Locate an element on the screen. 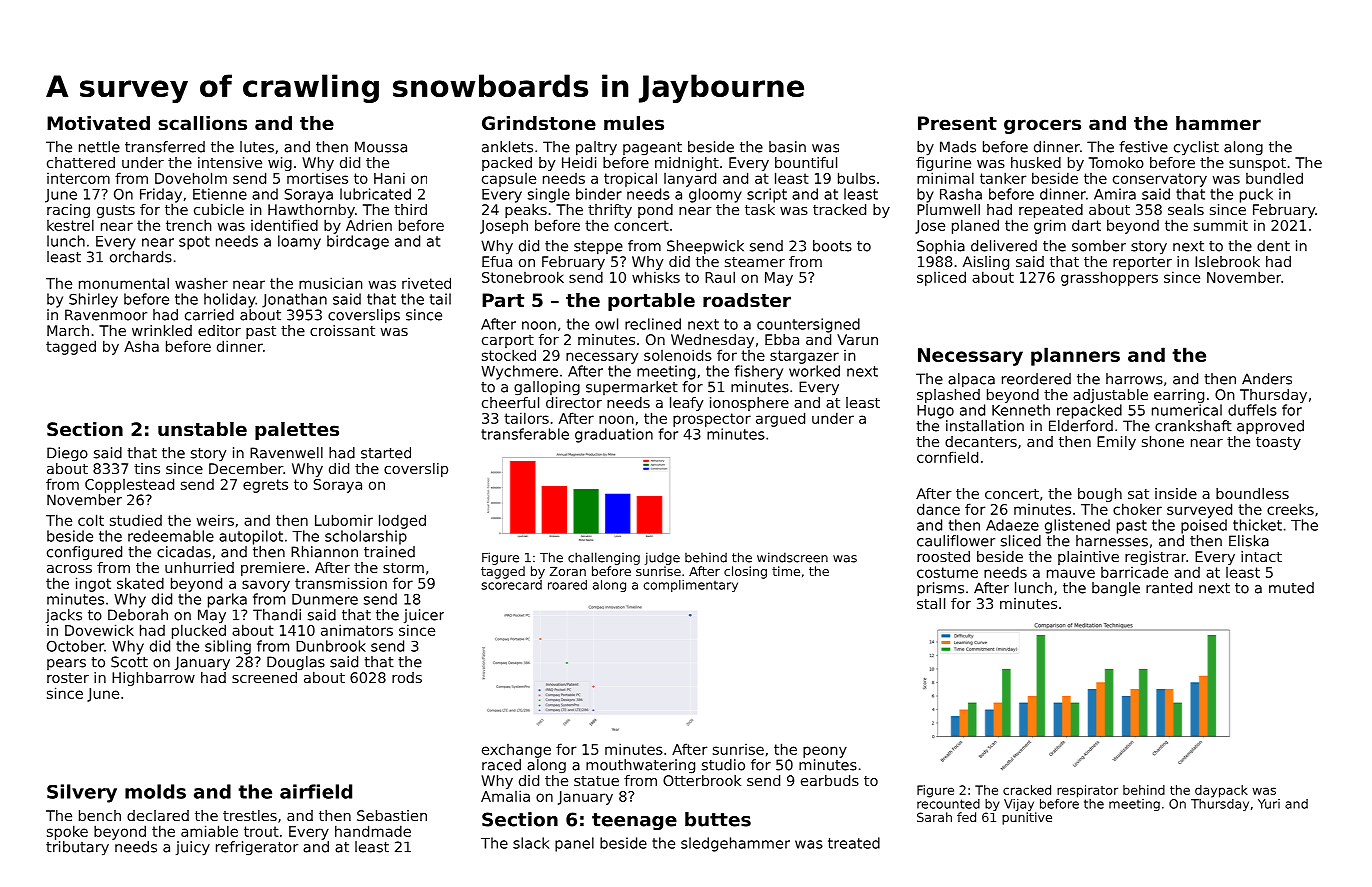 The width and height of the screenshot is (1372, 887). studio is located at coordinates (723, 765).
